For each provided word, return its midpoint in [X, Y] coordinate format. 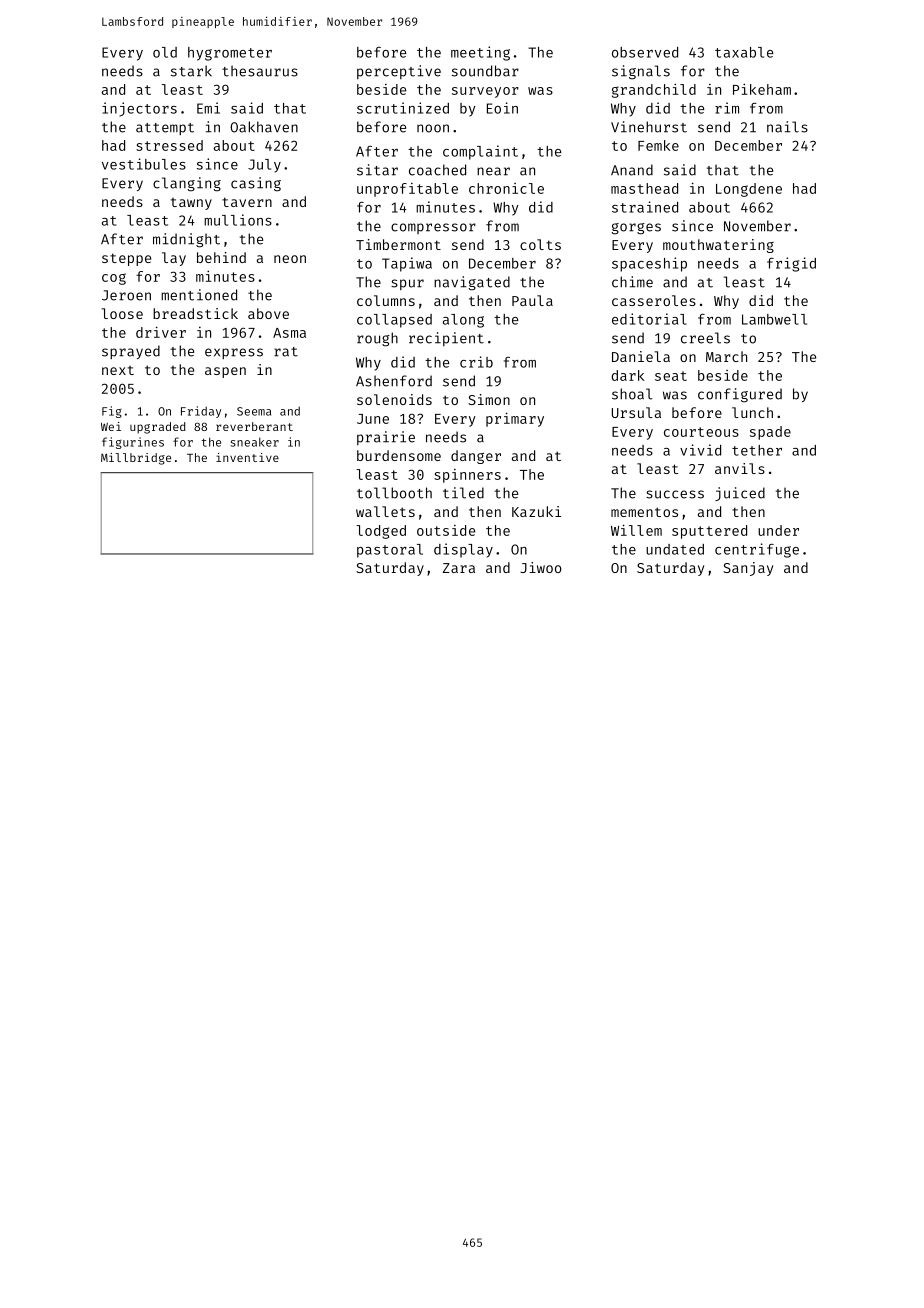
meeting [480, 53]
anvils [740, 468]
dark [628, 375]
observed [645, 52]
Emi [208, 108]
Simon [489, 399]
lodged [381, 532]
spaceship [649, 264]
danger [476, 457]
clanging [187, 184]
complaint [480, 152]
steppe [126, 259]
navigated [472, 283]
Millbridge [136, 459]
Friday [201, 412]
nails [787, 127]
